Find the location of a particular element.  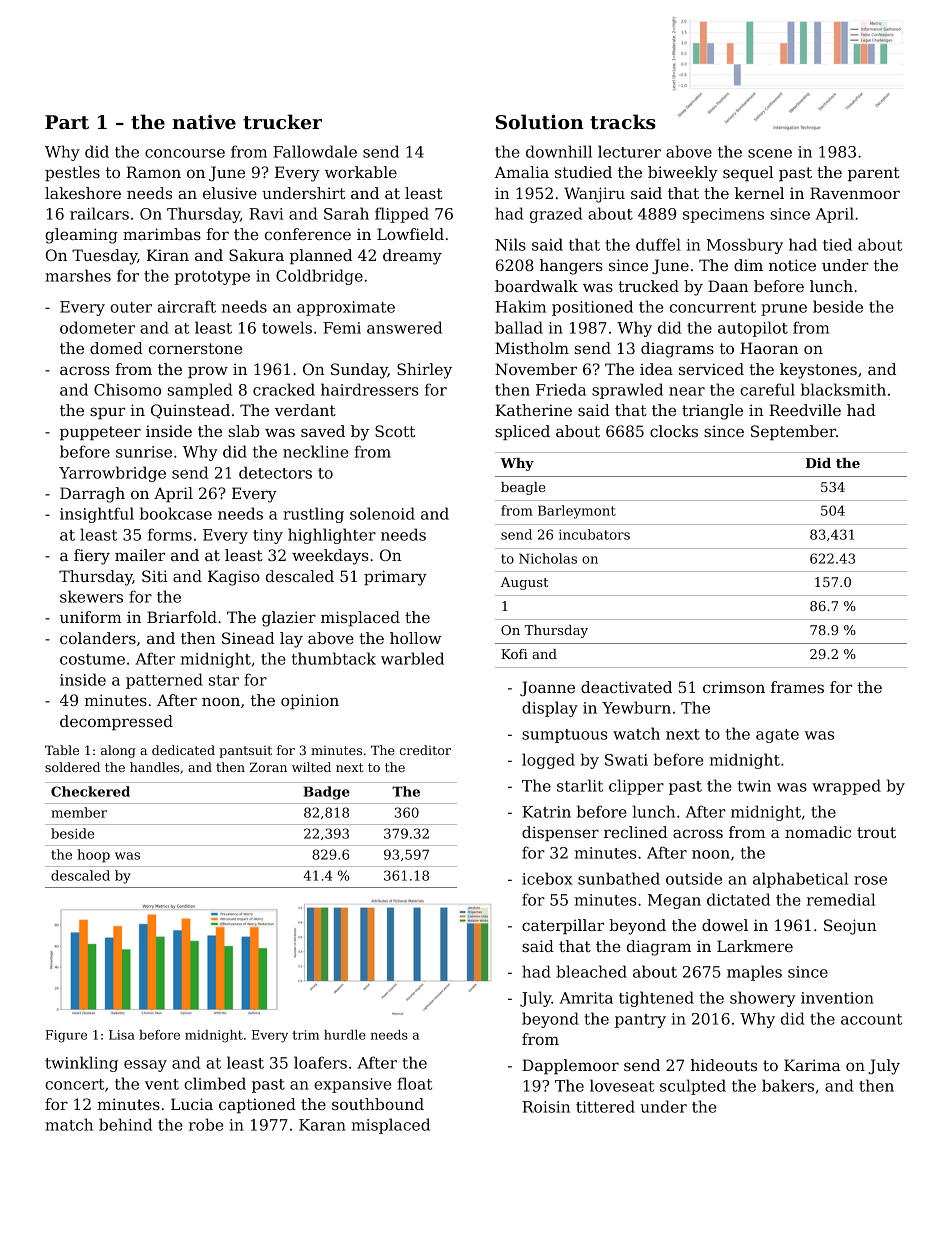

Part is located at coordinates (67, 122).
